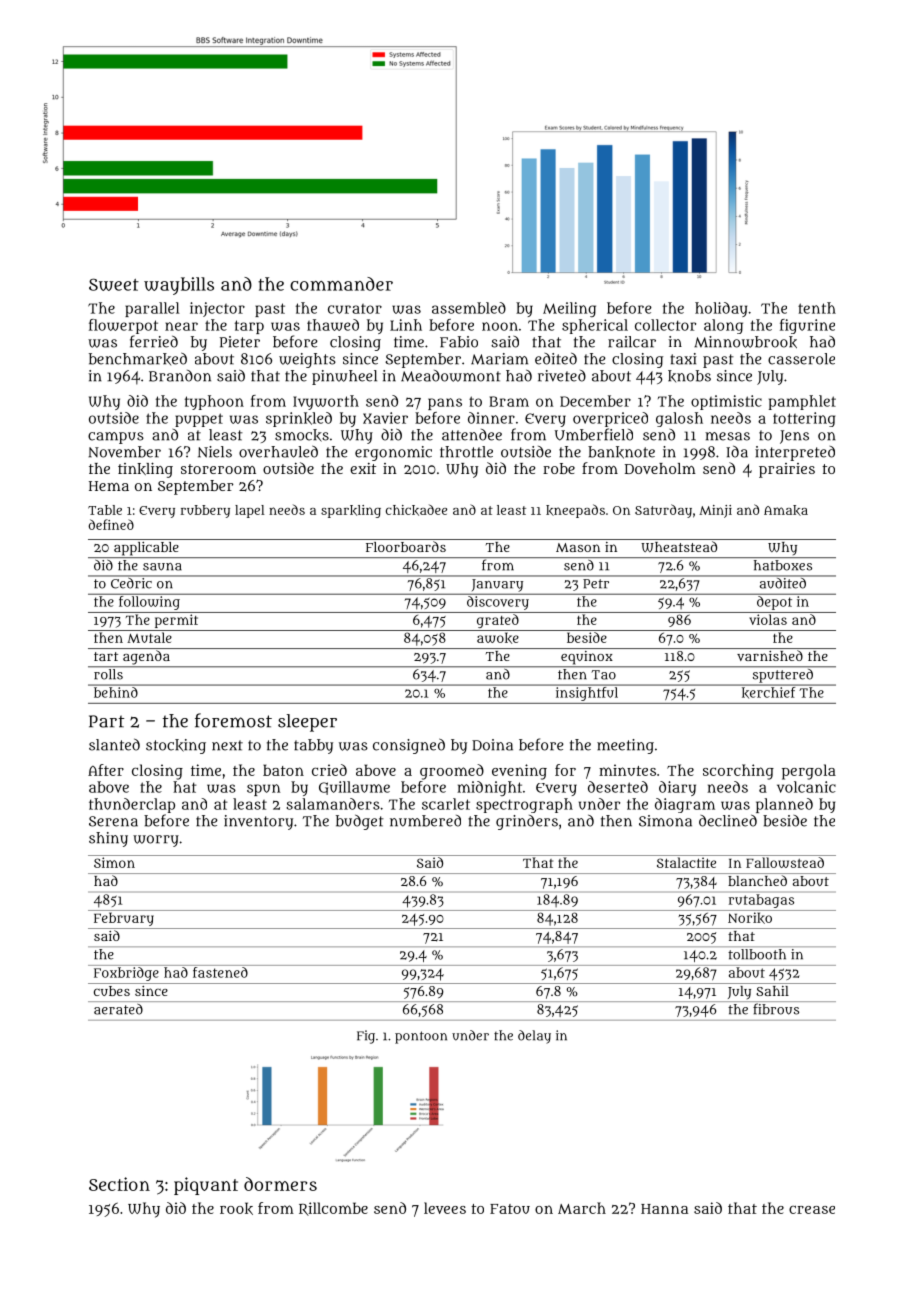 Image resolution: width=924 pixels, height=1308 pixels. I want to click on Fatou, so click(510, 1209).
